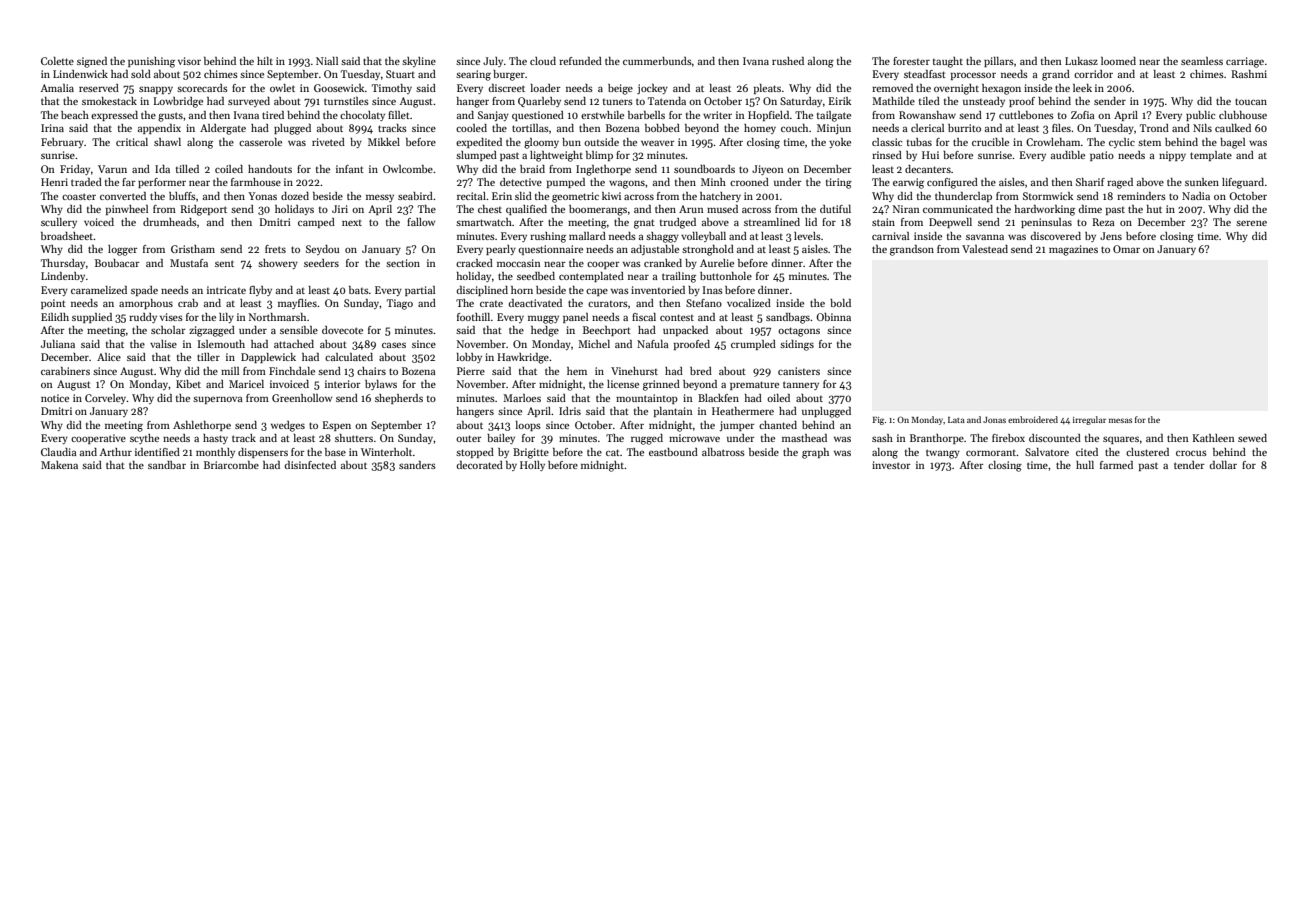 The width and height of the screenshot is (1308, 924). Describe the element at coordinates (594, 344) in the screenshot. I see `Michel` at that location.
